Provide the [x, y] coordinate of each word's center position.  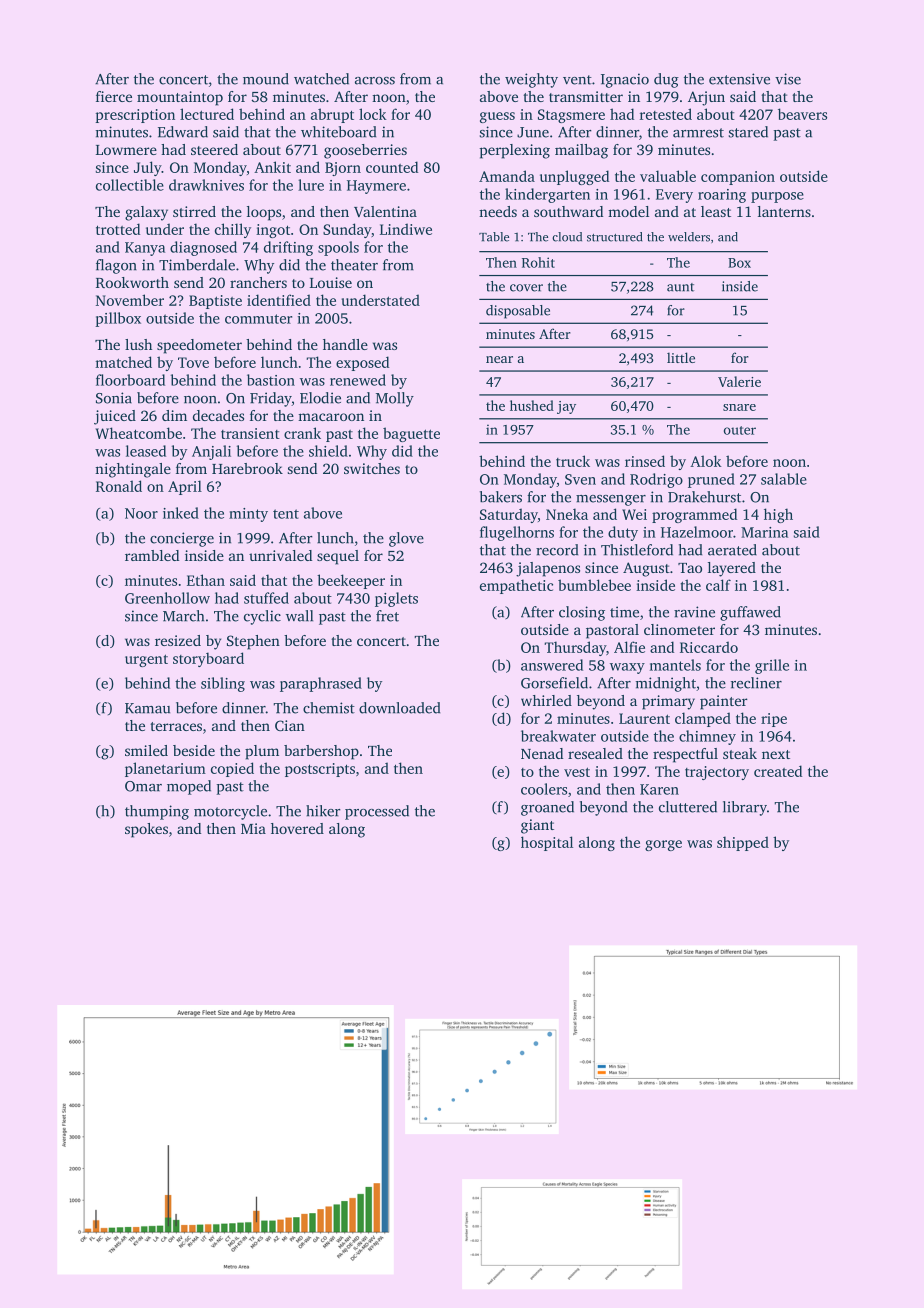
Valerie [739, 381]
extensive [739, 79]
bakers [501, 497]
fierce [114, 96]
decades [218, 415]
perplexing [515, 151]
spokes [146, 830]
